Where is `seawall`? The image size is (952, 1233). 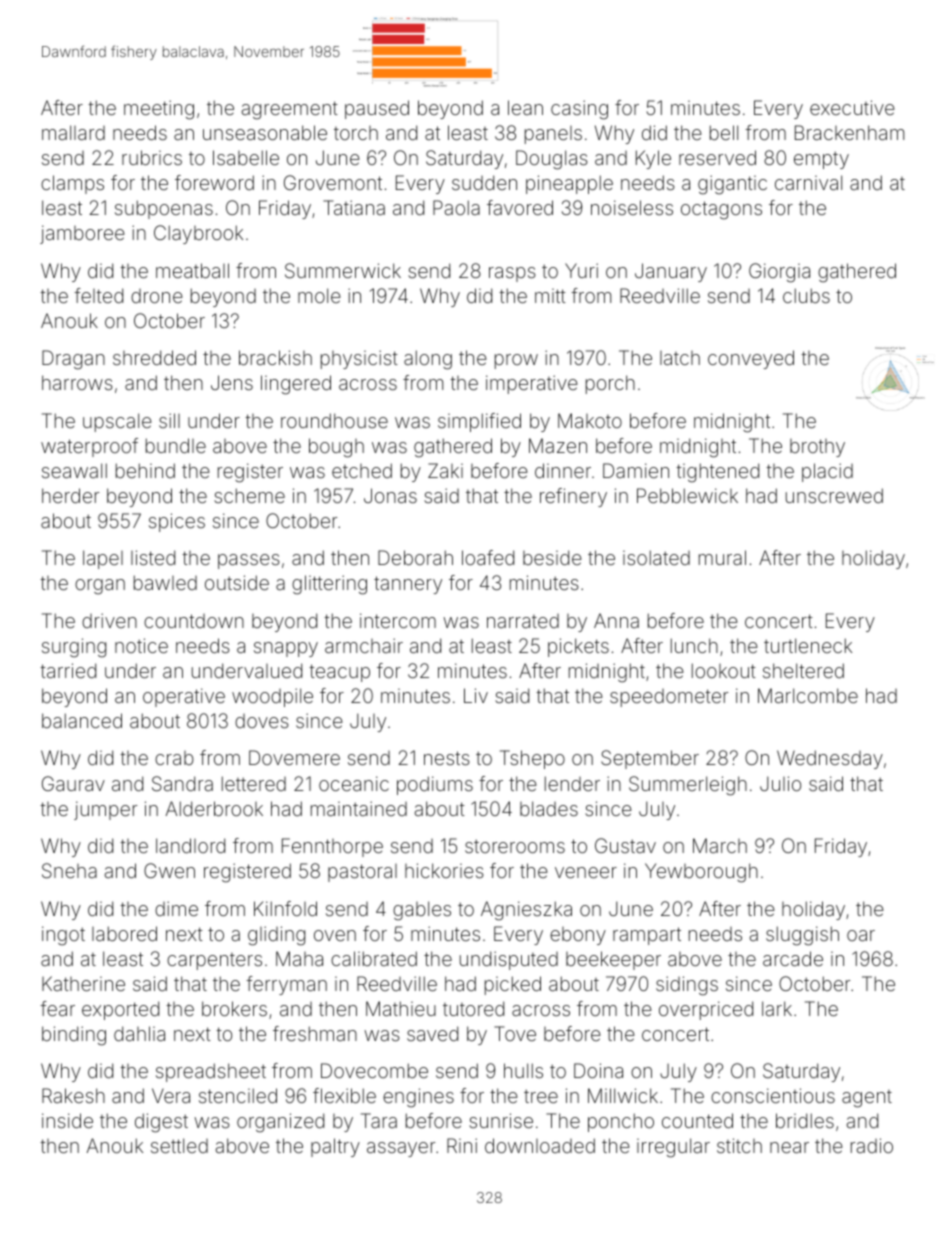 seawall is located at coordinates (74, 470).
